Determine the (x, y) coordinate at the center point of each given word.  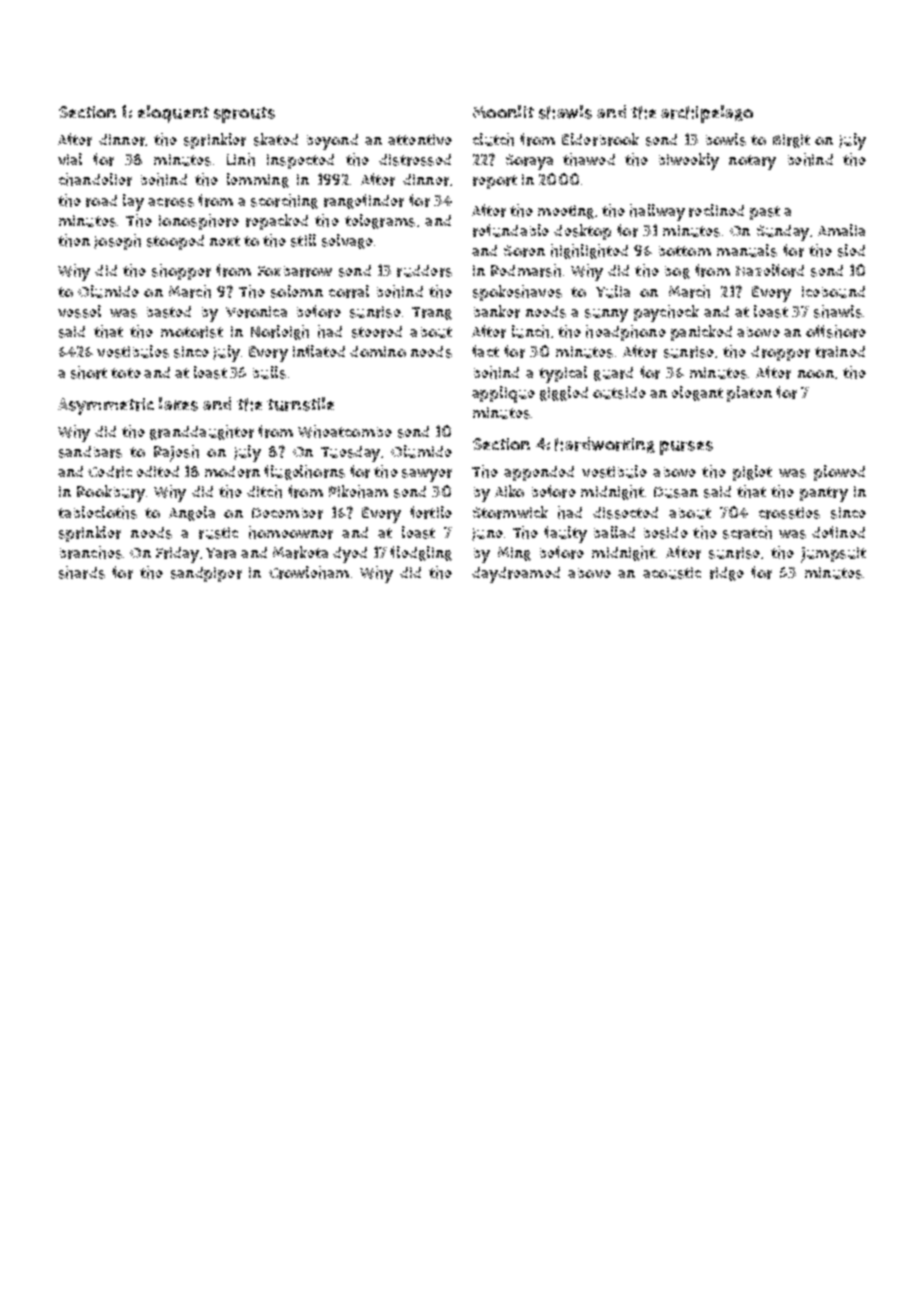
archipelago (707, 114)
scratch (747, 532)
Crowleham (309, 572)
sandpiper (206, 574)
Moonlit (503, 111)
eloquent (173, 114)
